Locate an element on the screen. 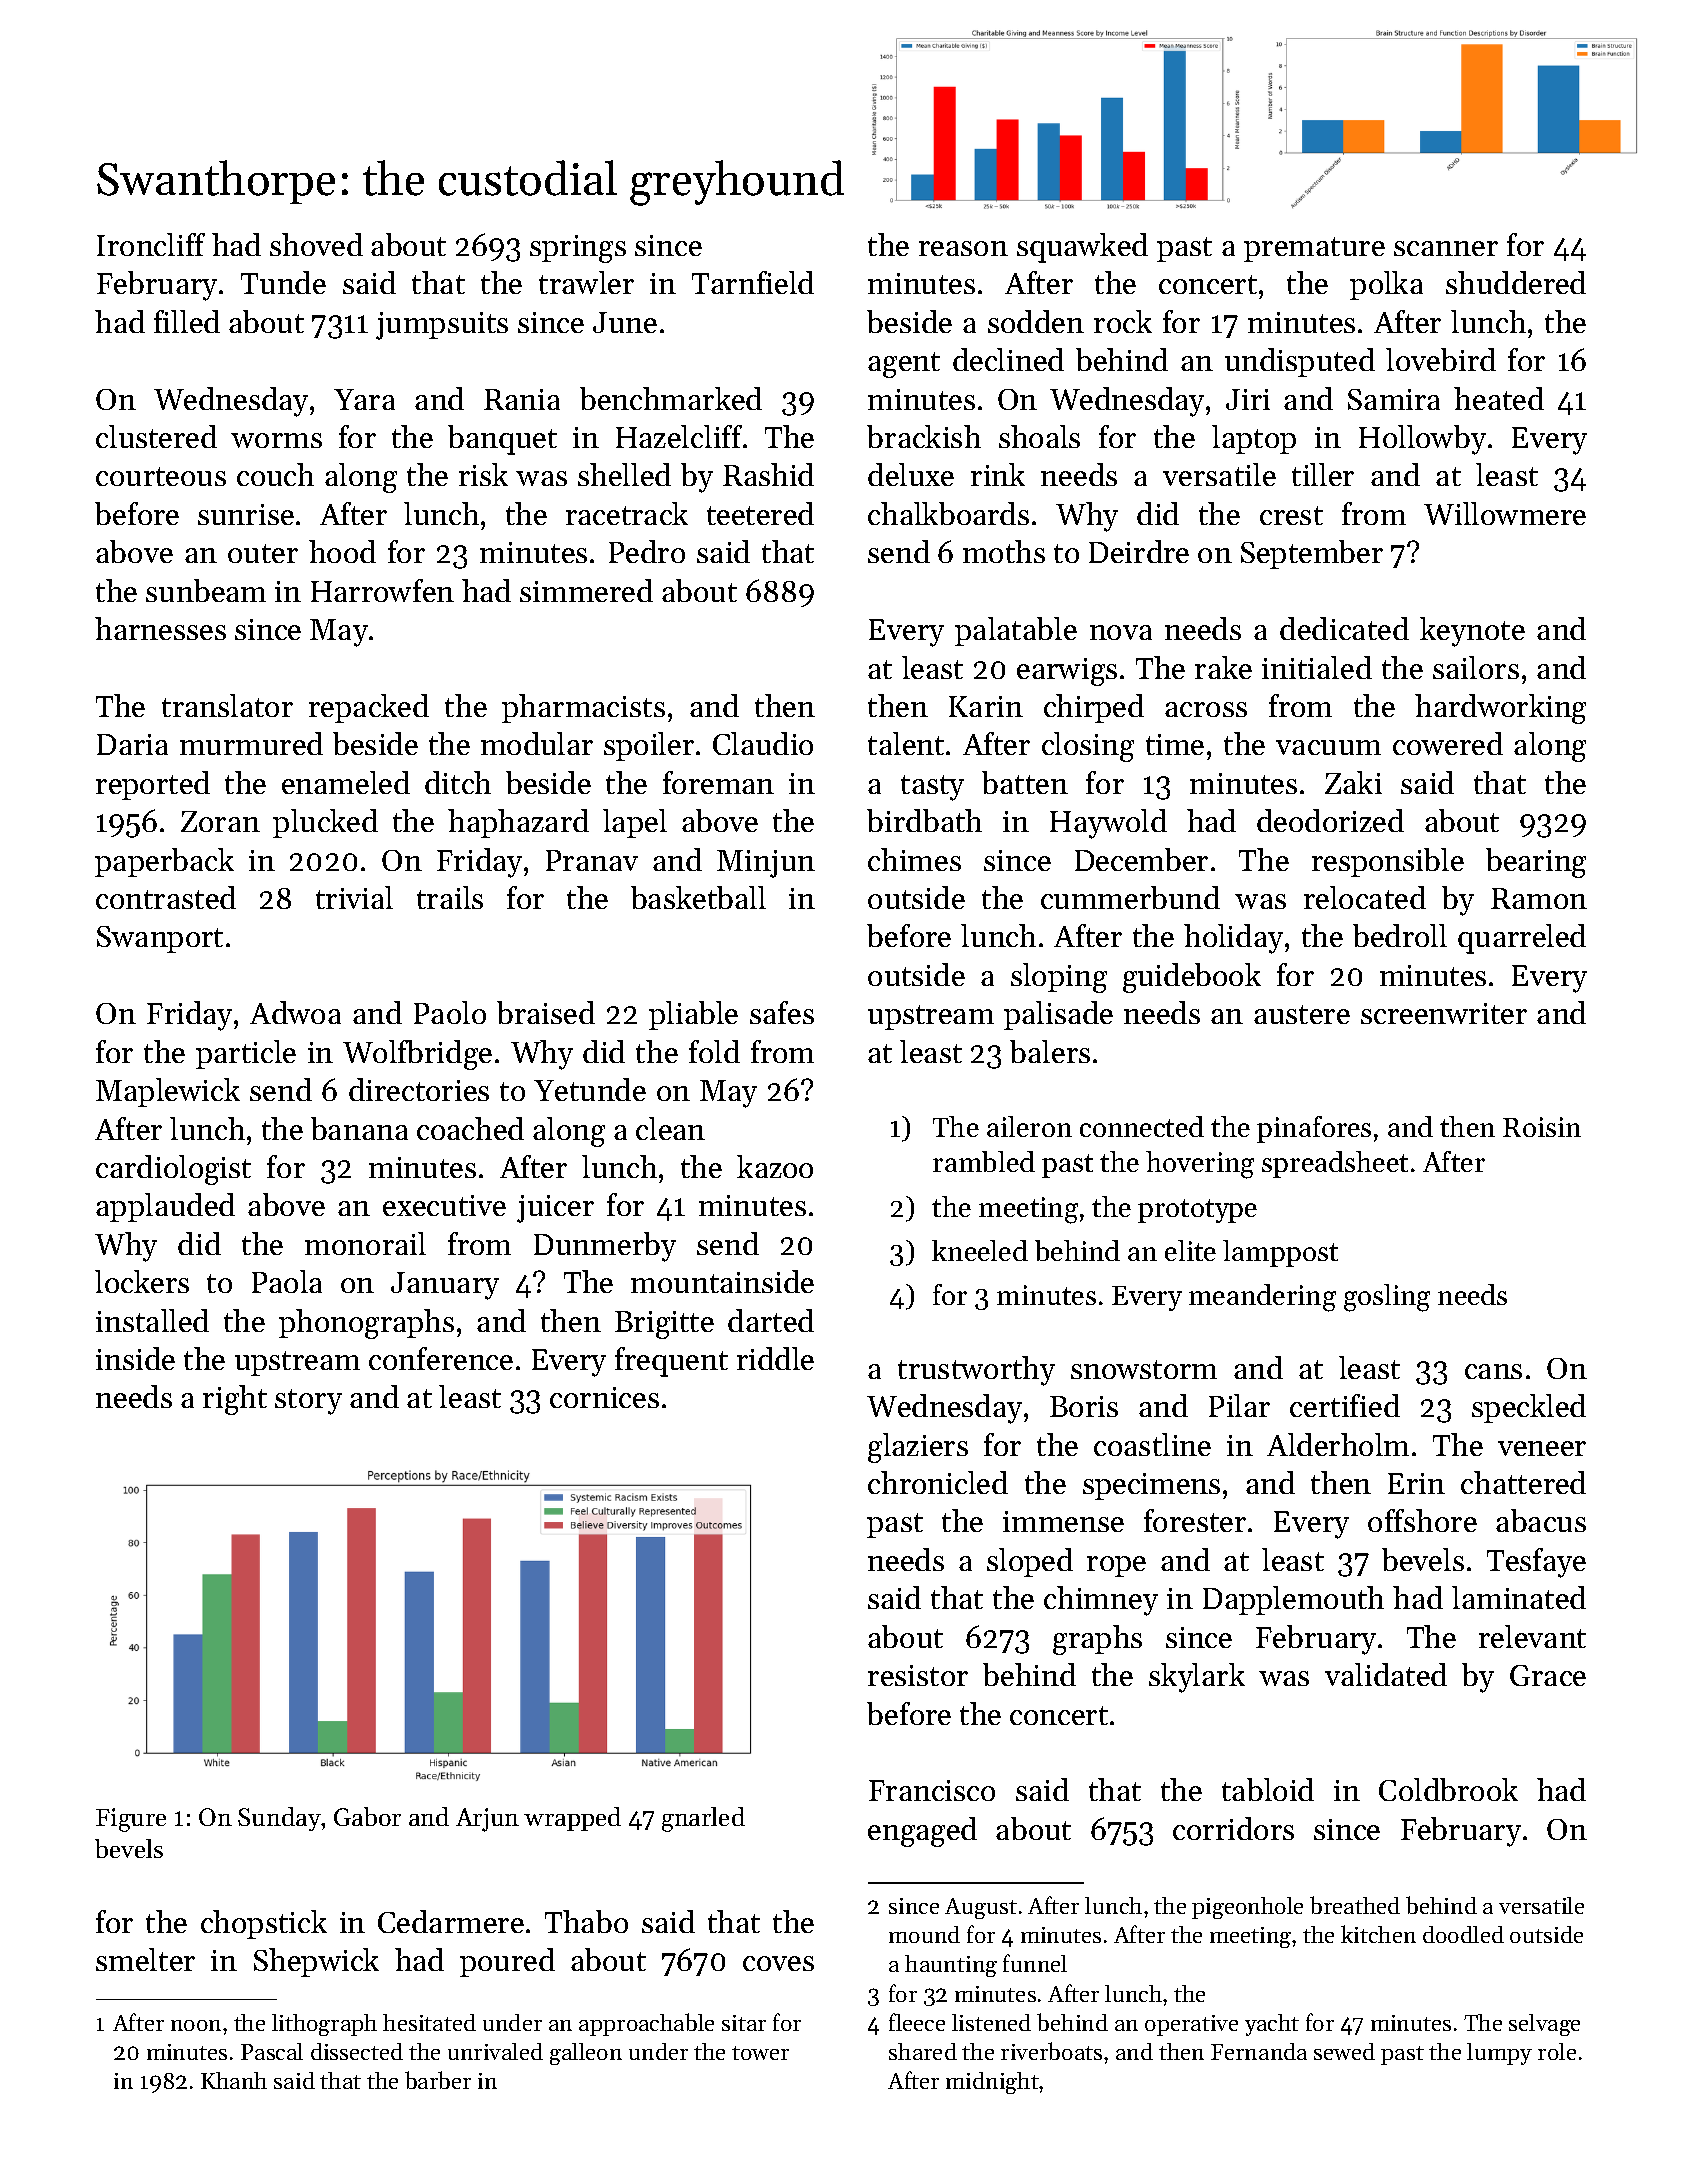 The height and width of the screenshot is (2178, 1683). particle is located at coordinates (246, 1054).
